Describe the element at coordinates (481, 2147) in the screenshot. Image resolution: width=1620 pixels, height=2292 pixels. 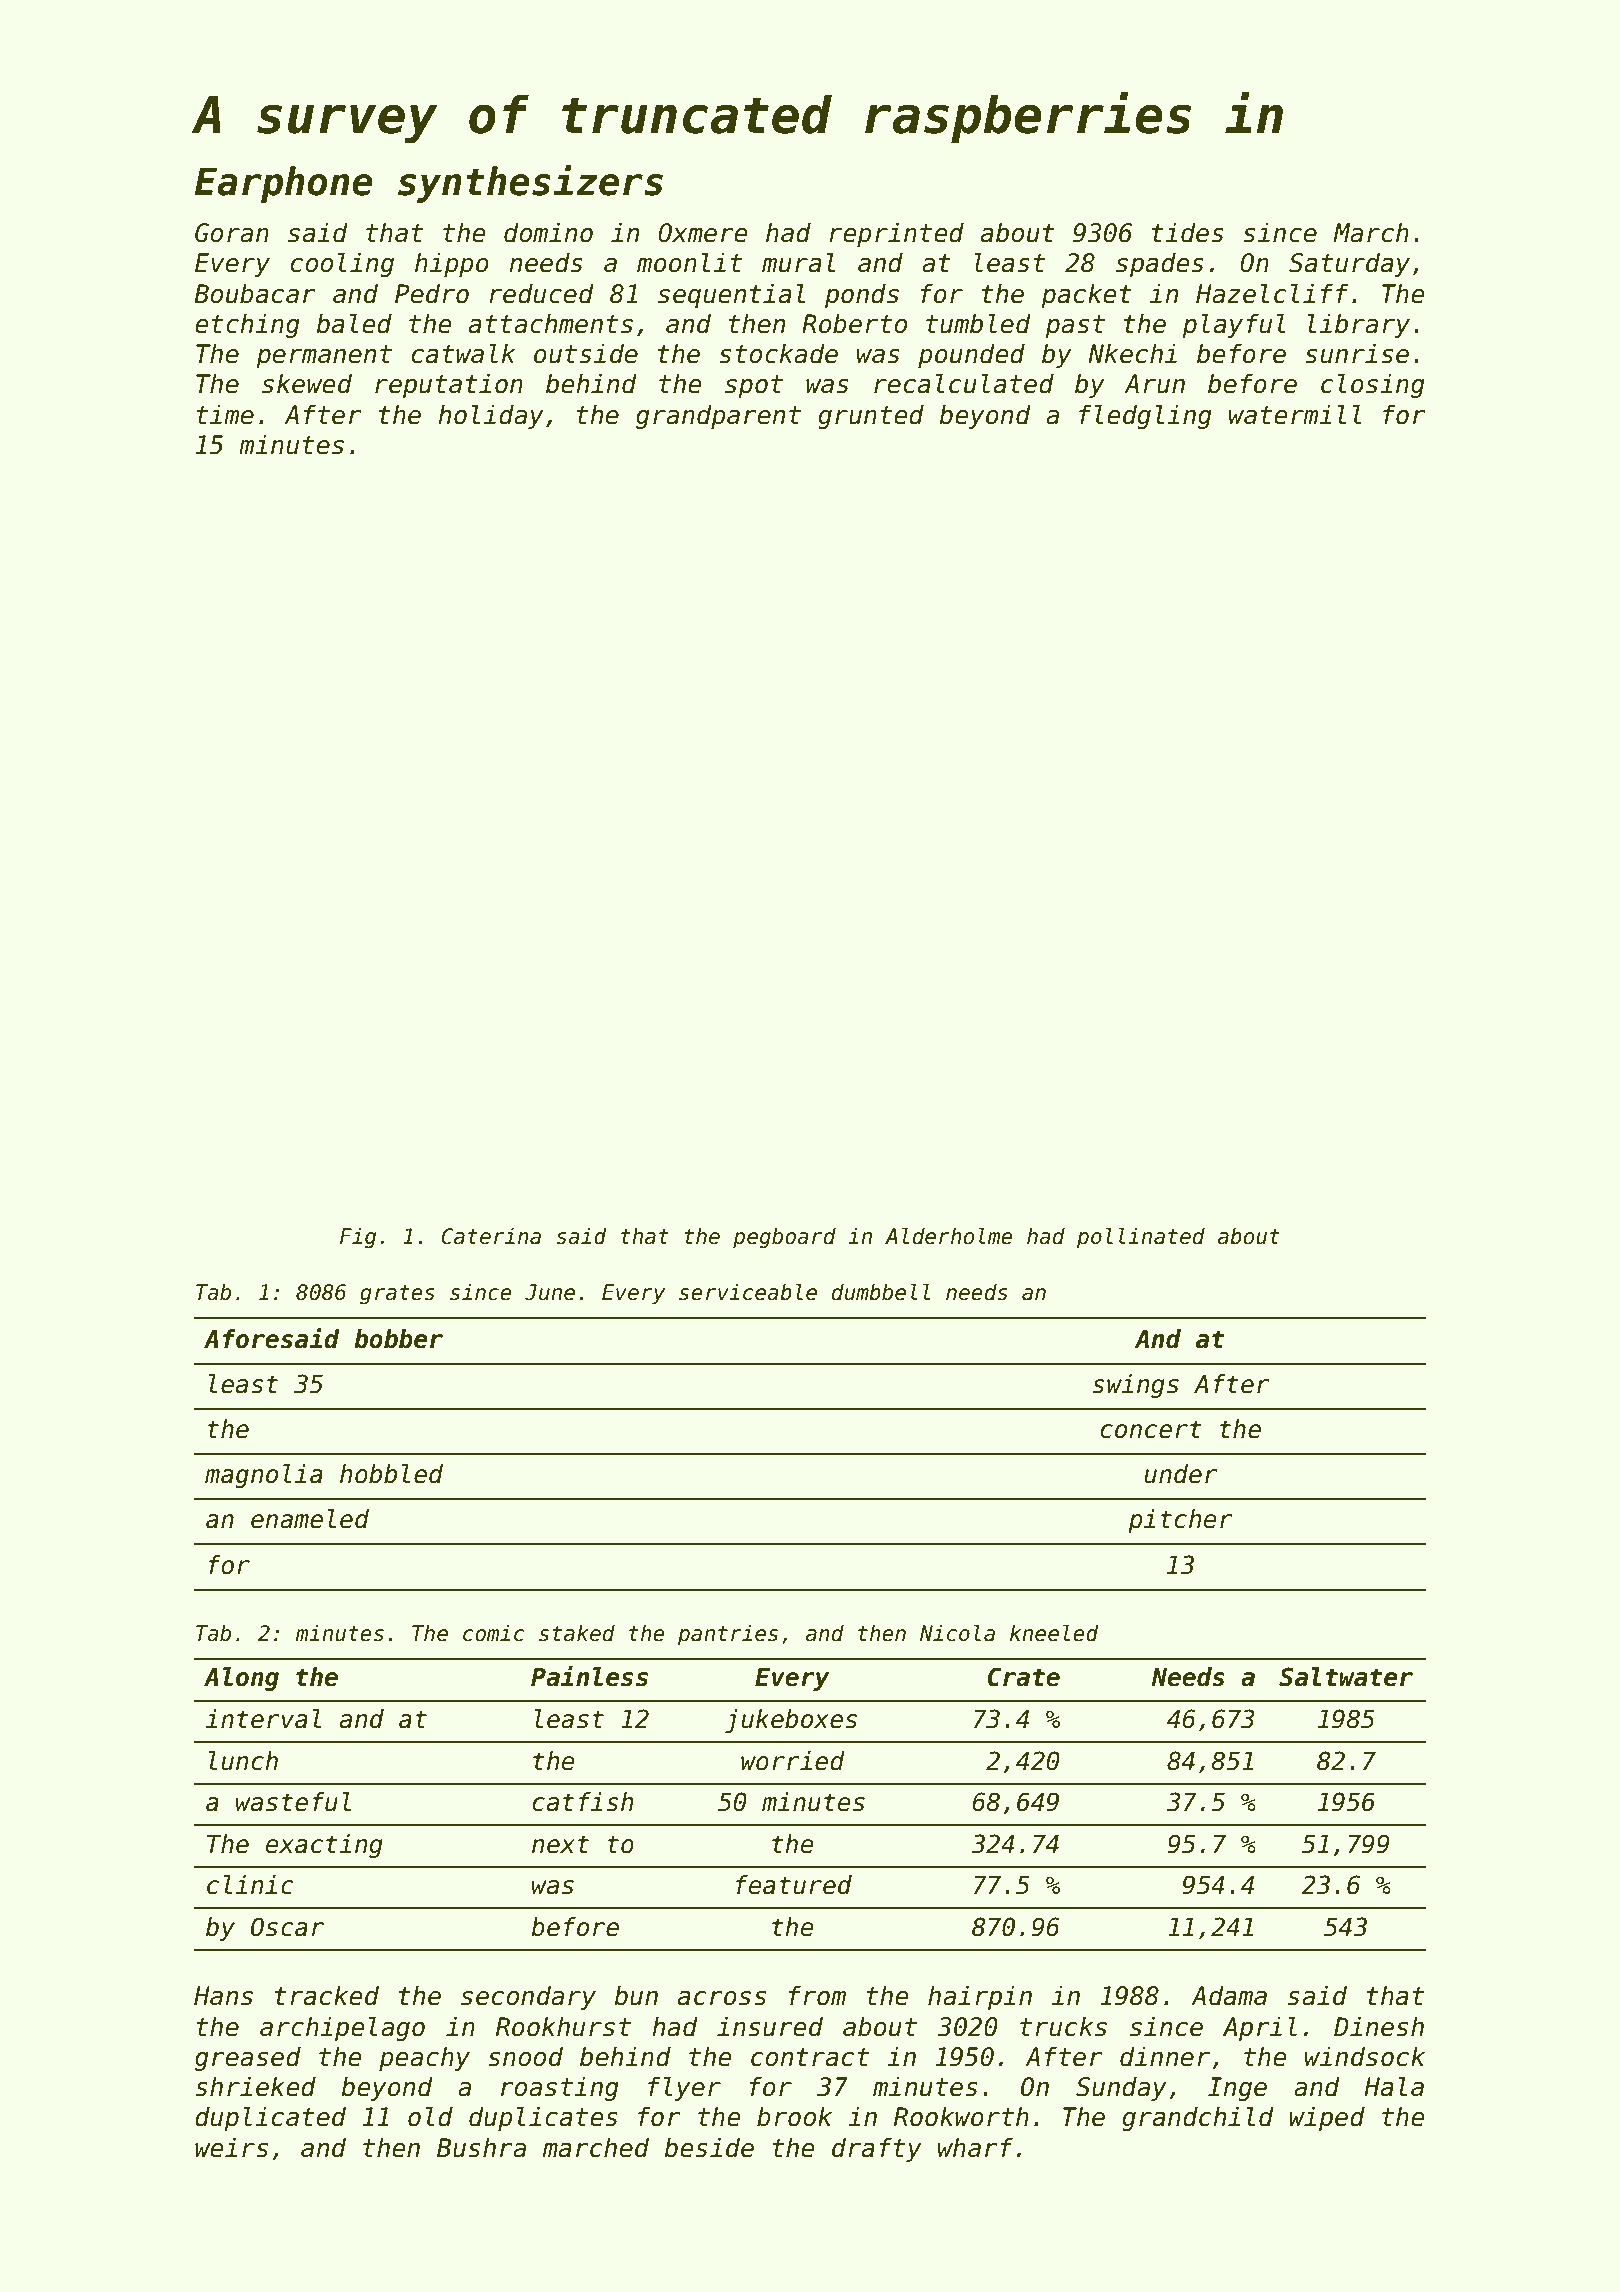
I see `Bushra` at that location.
